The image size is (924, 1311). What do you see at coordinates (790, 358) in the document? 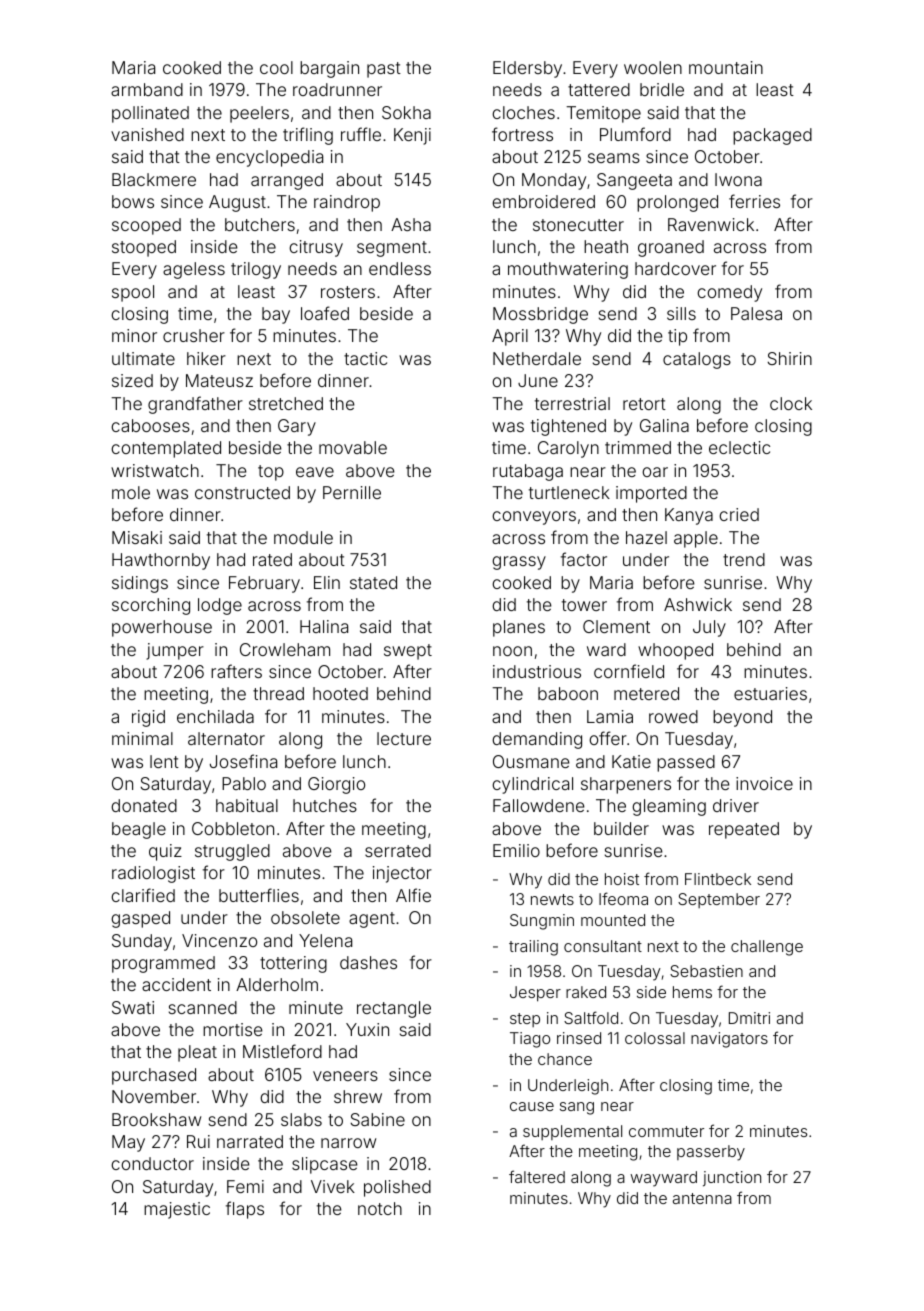
I see `Shirin` at bounding box center [790, 358].
